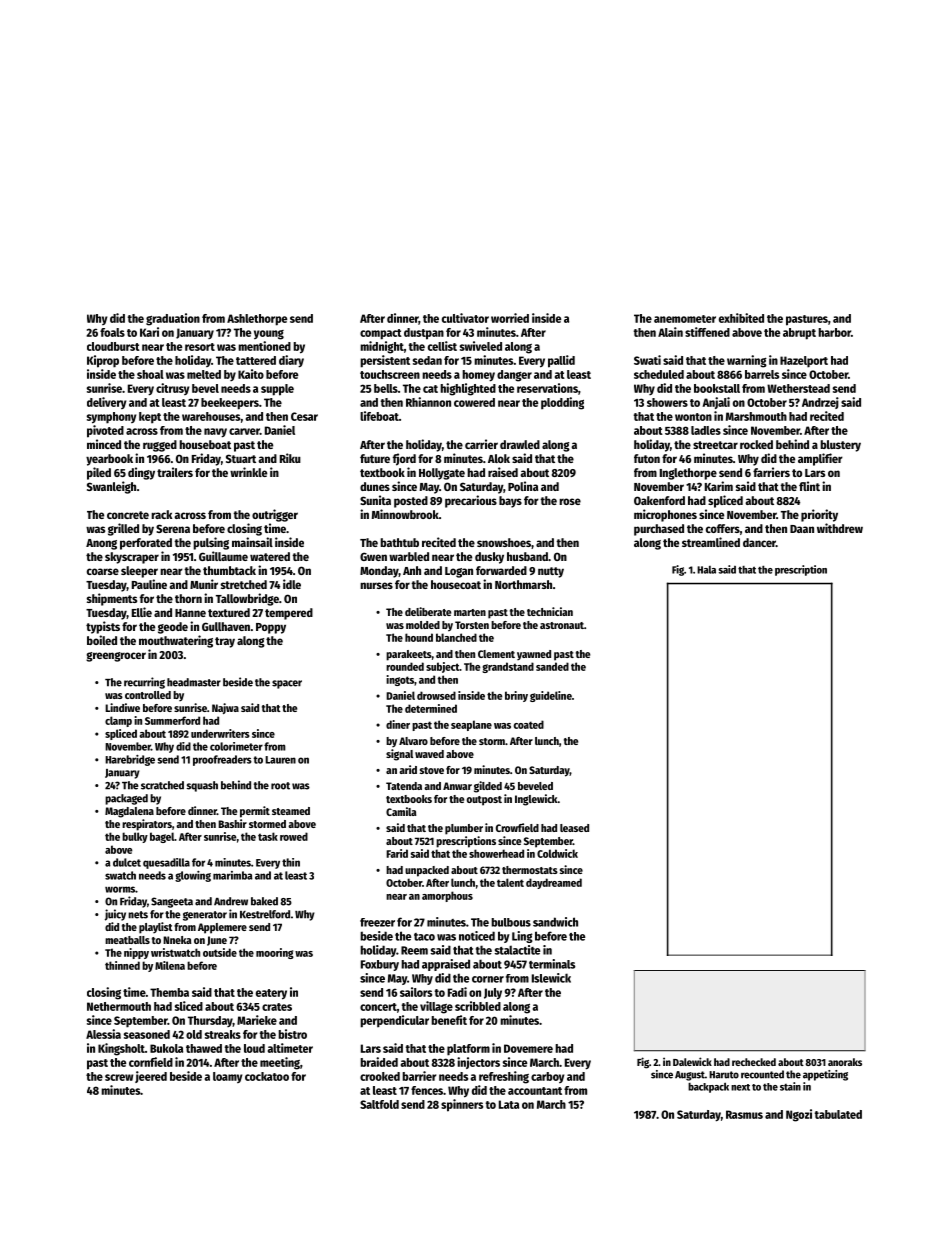  I want to click on ingots, so click(400, 680).
